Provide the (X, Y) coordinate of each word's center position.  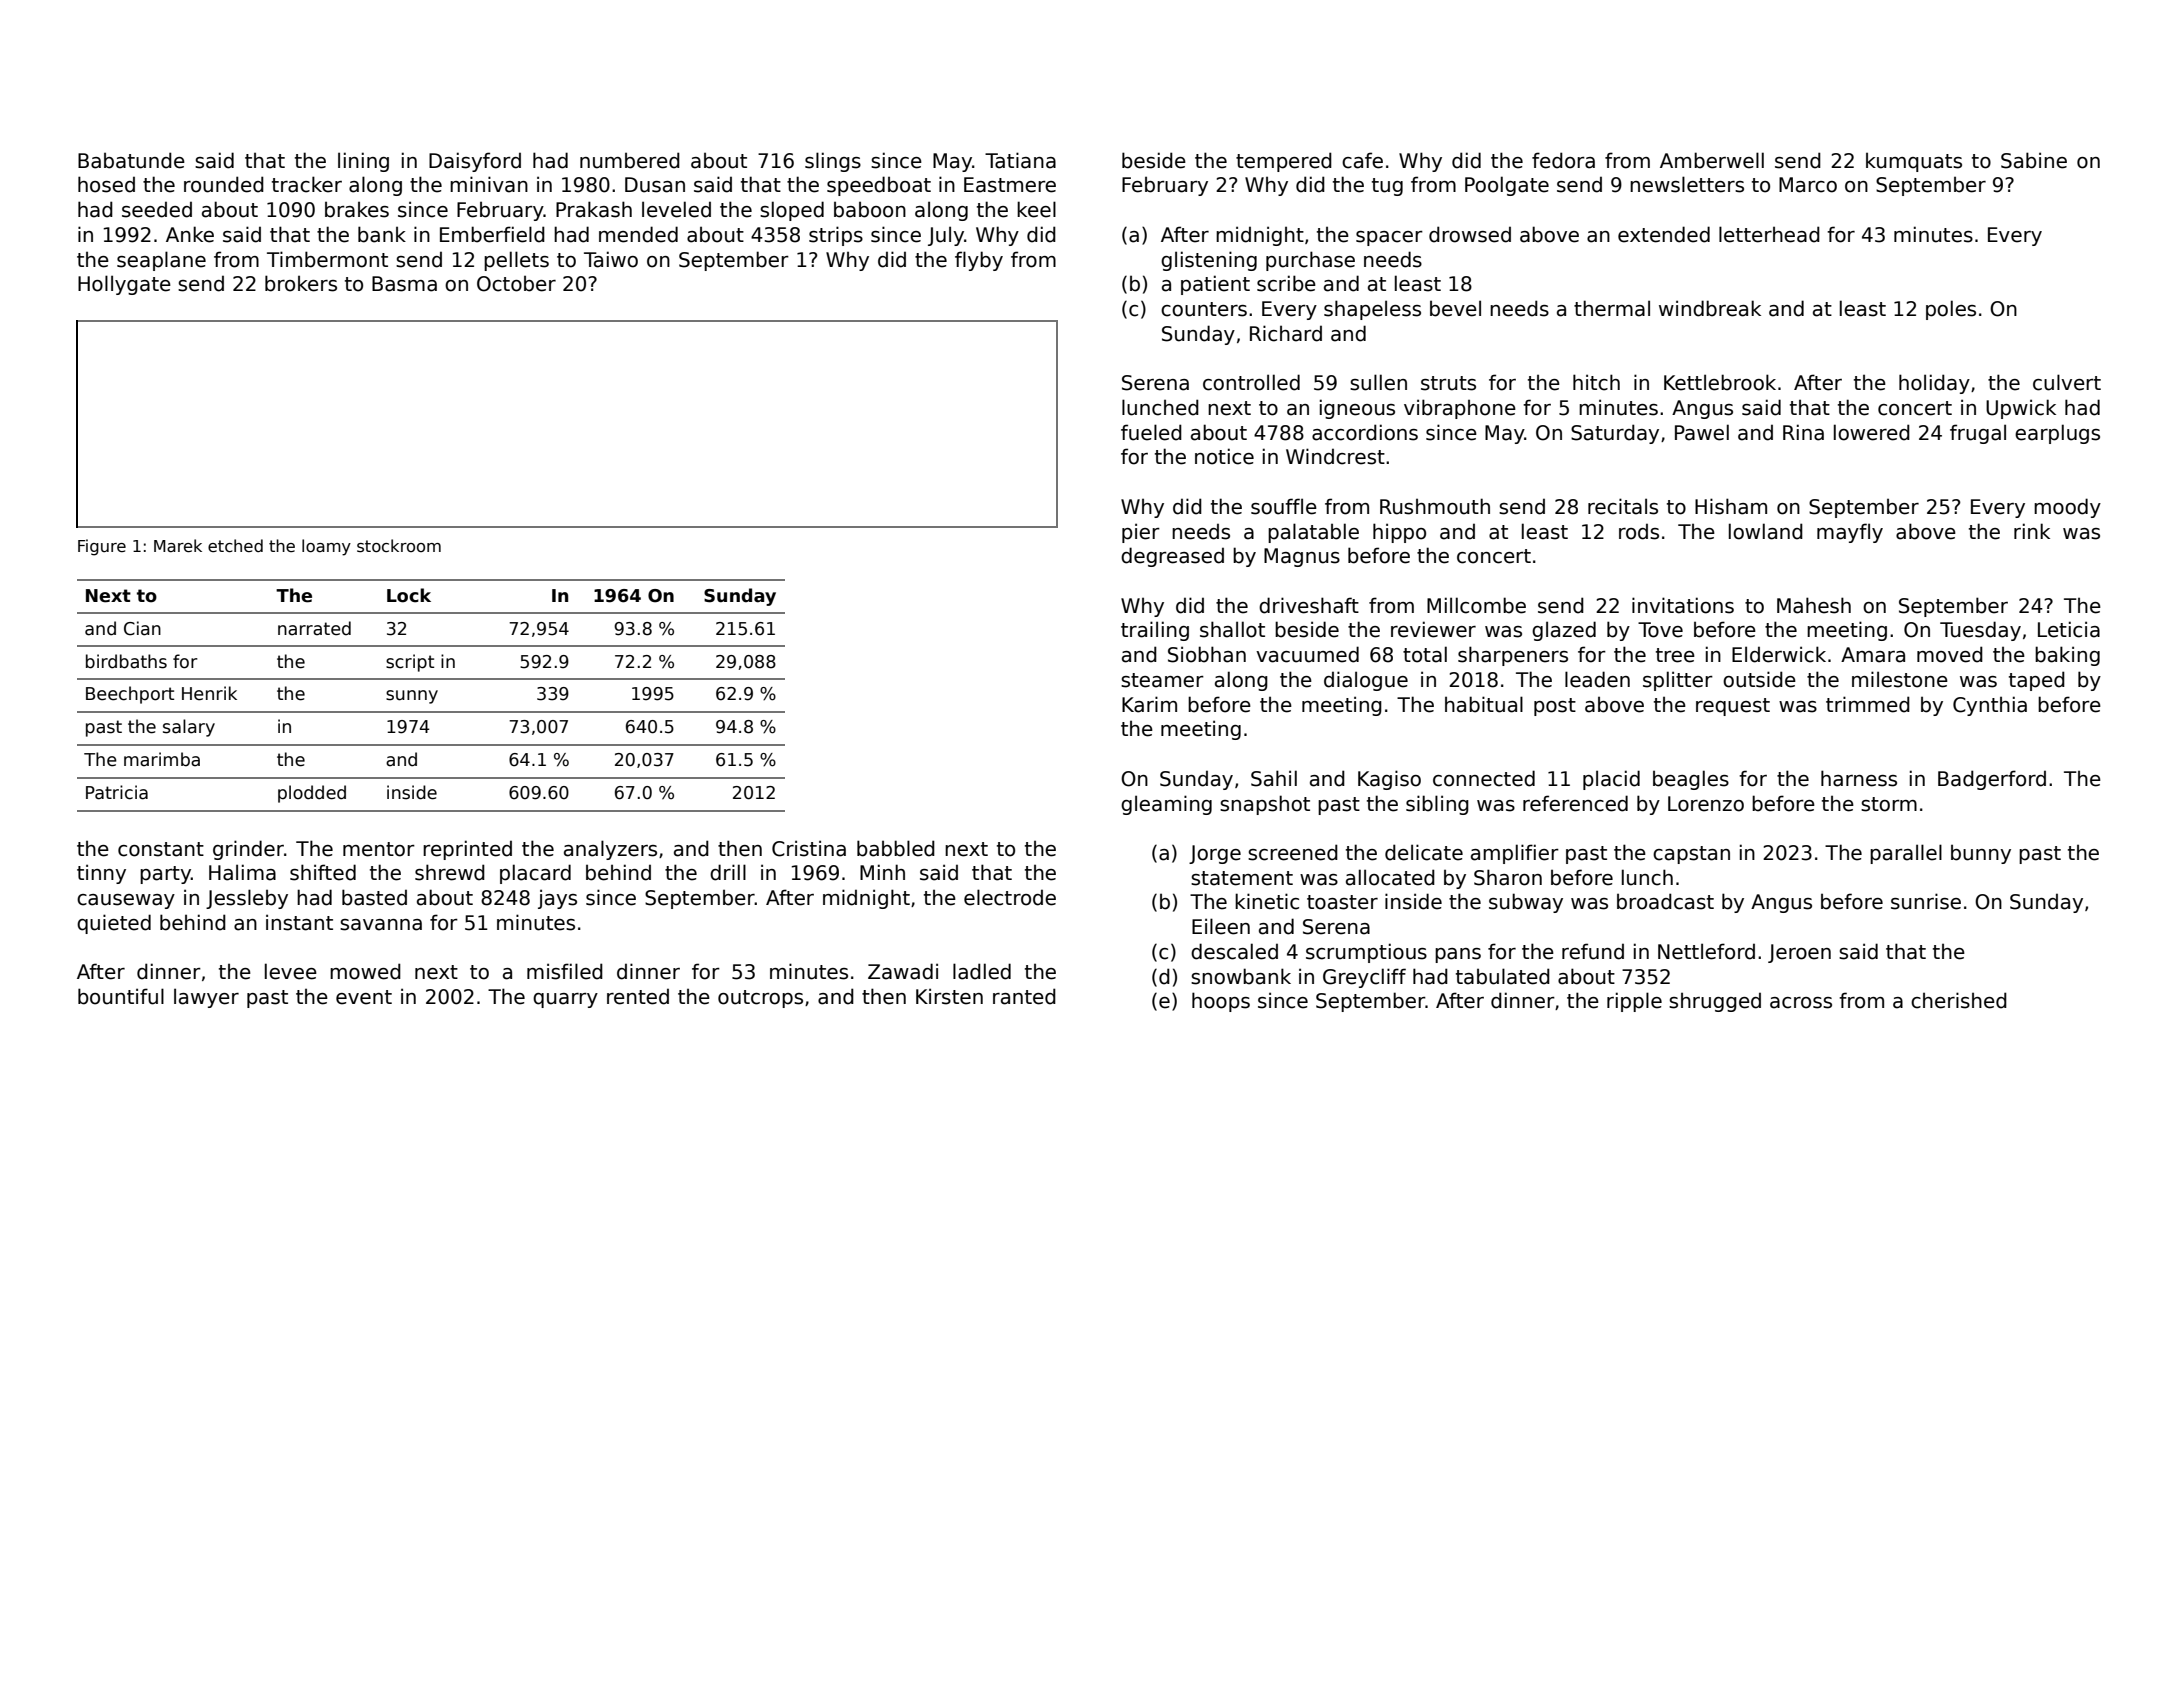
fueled (1151, 432)
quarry (565, 1000)
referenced (1575, 803)
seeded (157, 209)
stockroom (399, 546)
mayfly (1850, 533)
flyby (979, 261)
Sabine (2034, 160)
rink (2032, 531)
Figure (102, 547)
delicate (1424, 852)
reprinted (467, 850)
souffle (1284, 506)
